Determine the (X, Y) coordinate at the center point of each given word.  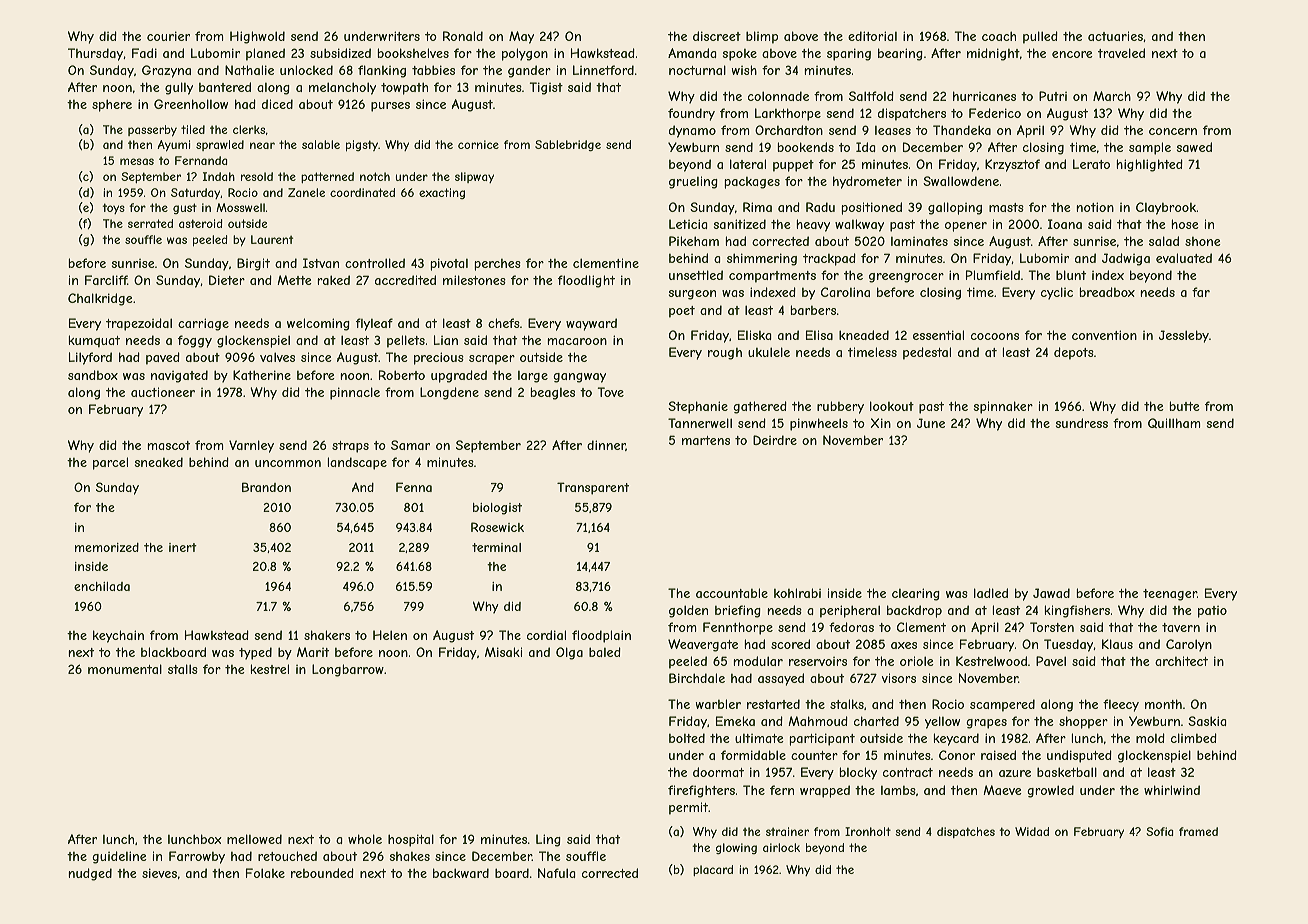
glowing (736, 849)
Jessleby (1184, 336)
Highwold (257, 37)
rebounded (322, 873)
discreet (717, 36)
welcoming (318, 324)
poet (682, 312)
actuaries (1115, 36)
